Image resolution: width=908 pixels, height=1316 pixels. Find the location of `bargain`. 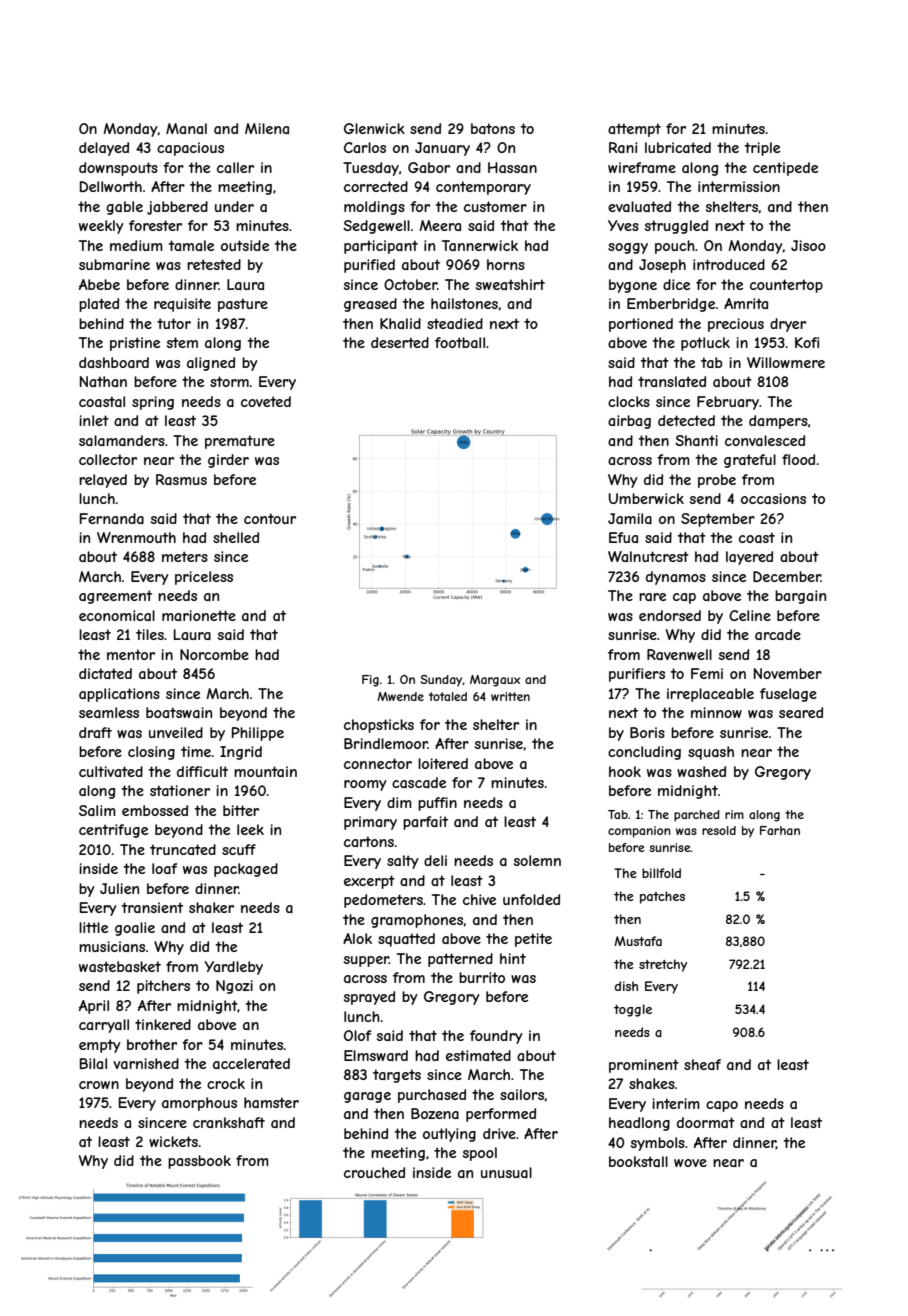

bargain is located at coordinates (800, 597).
